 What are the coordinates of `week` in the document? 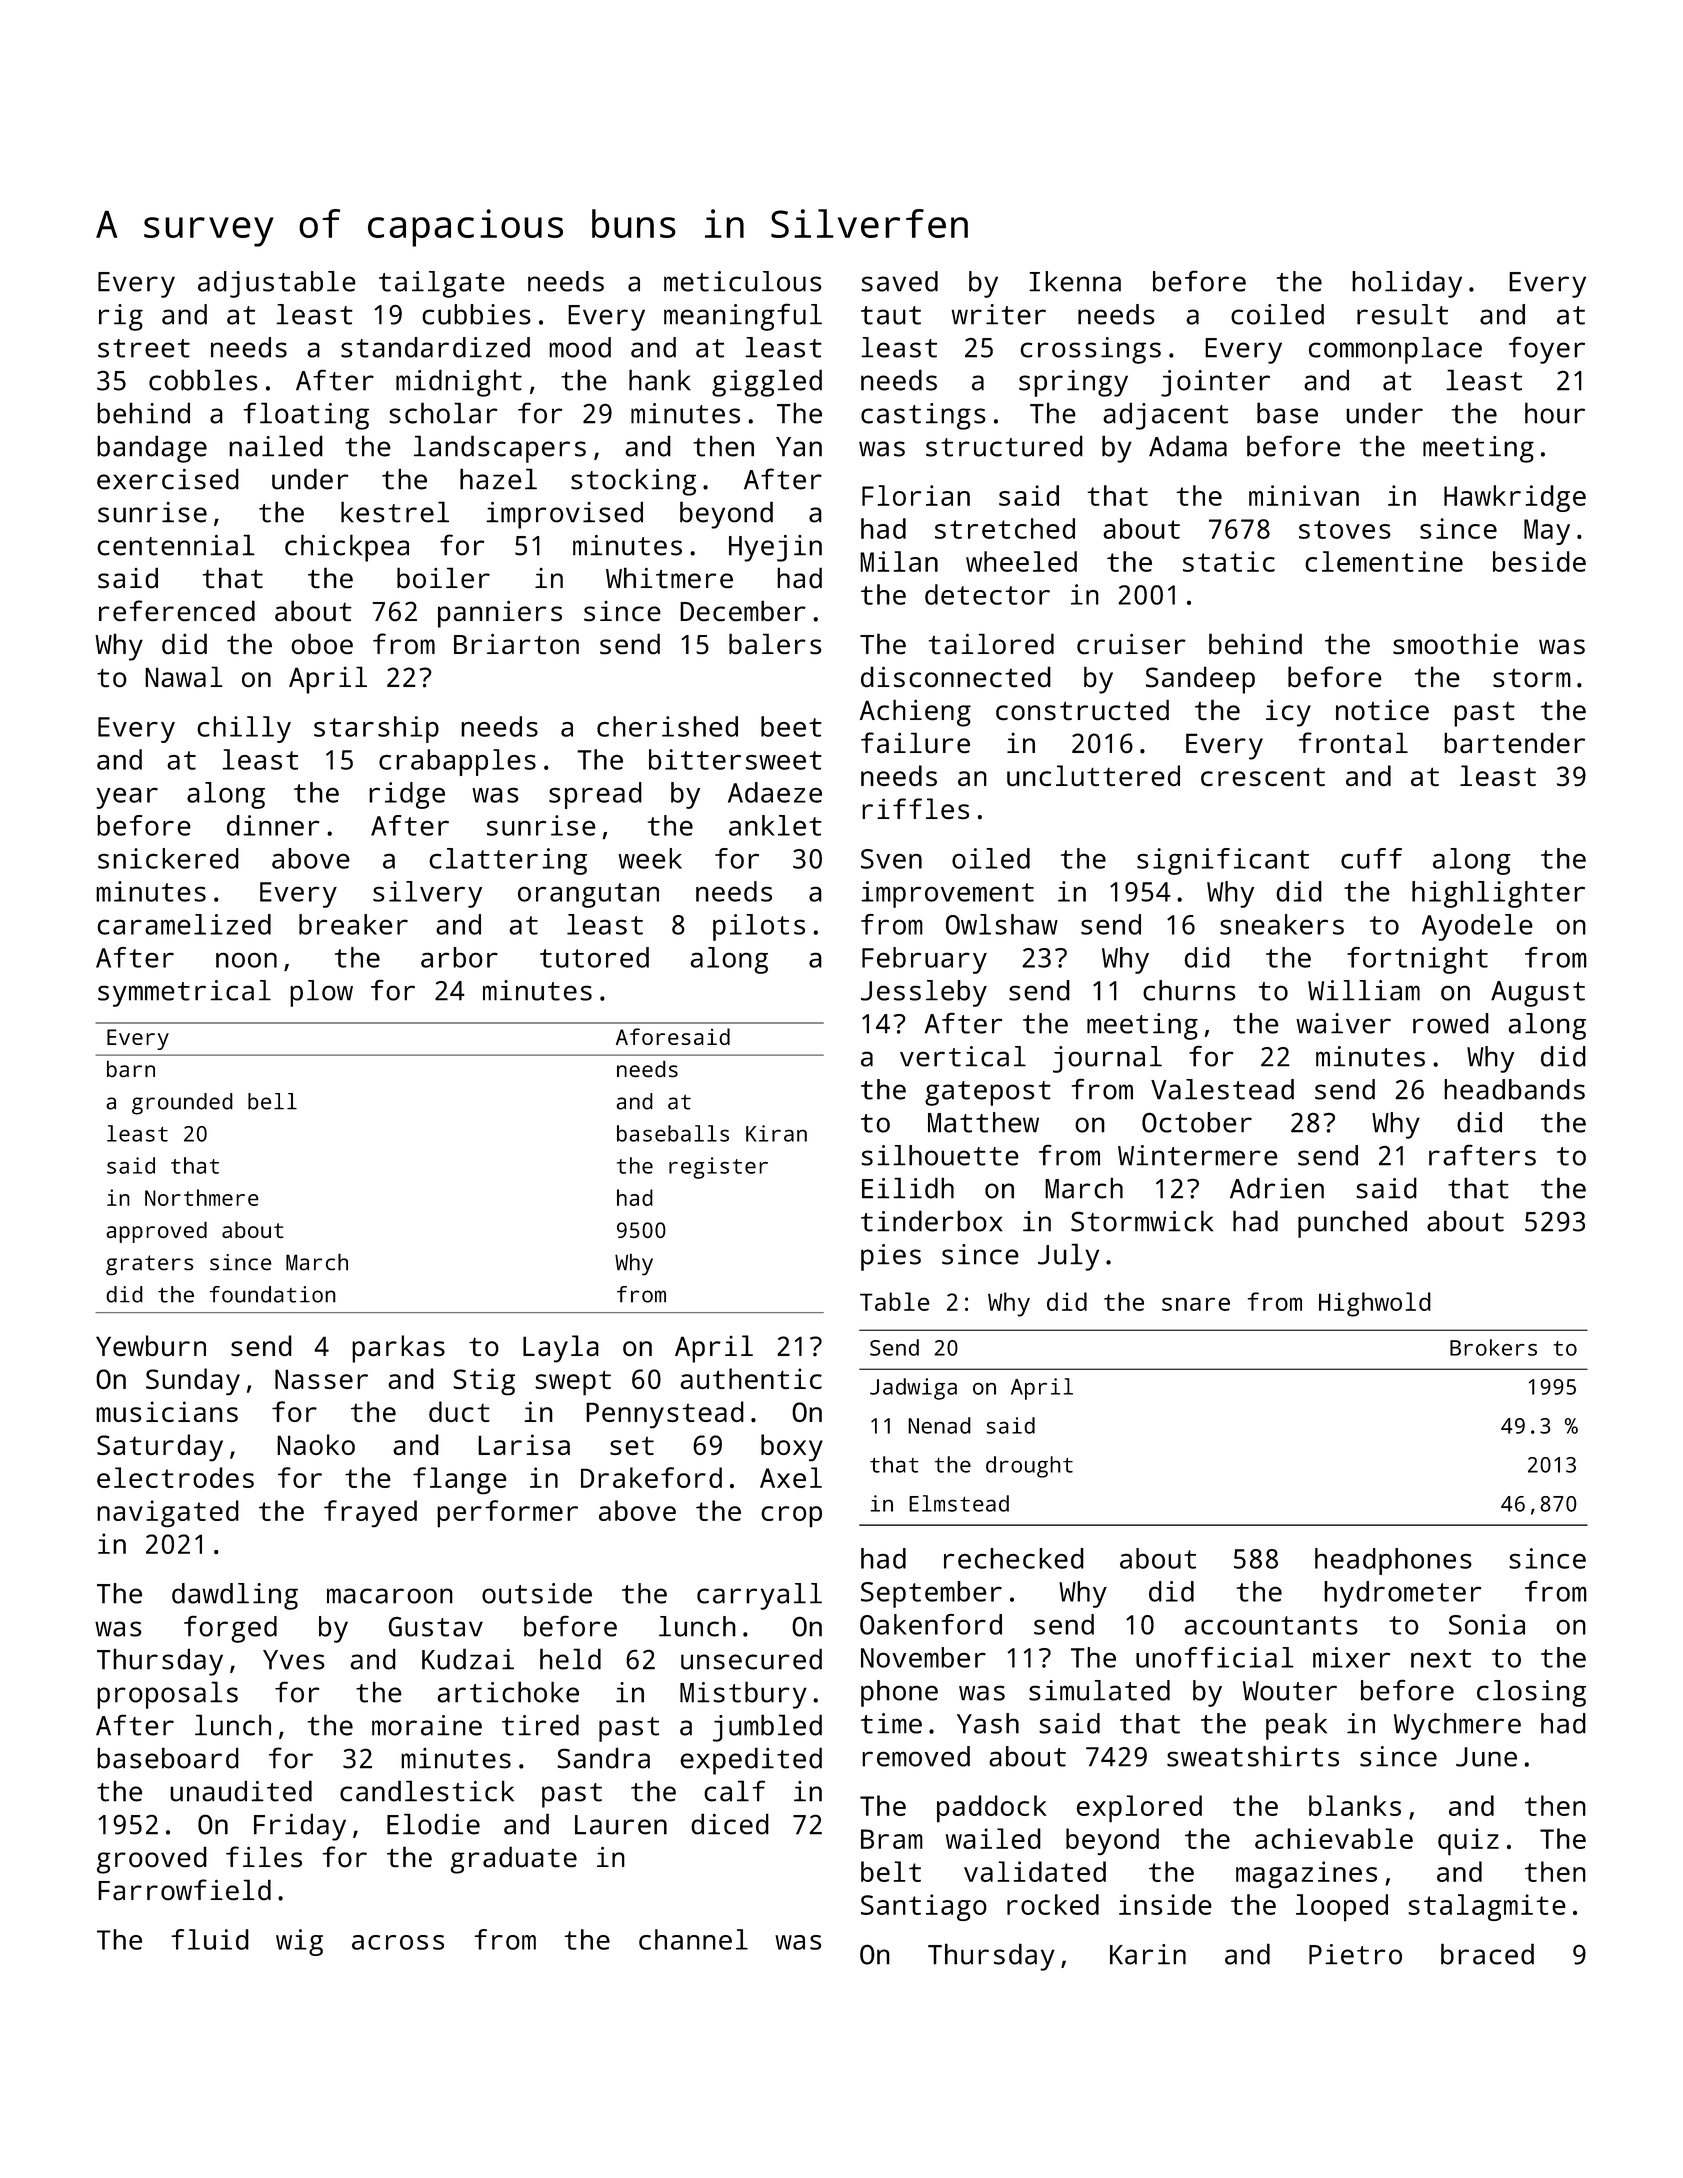 It's located at (650, 858).
